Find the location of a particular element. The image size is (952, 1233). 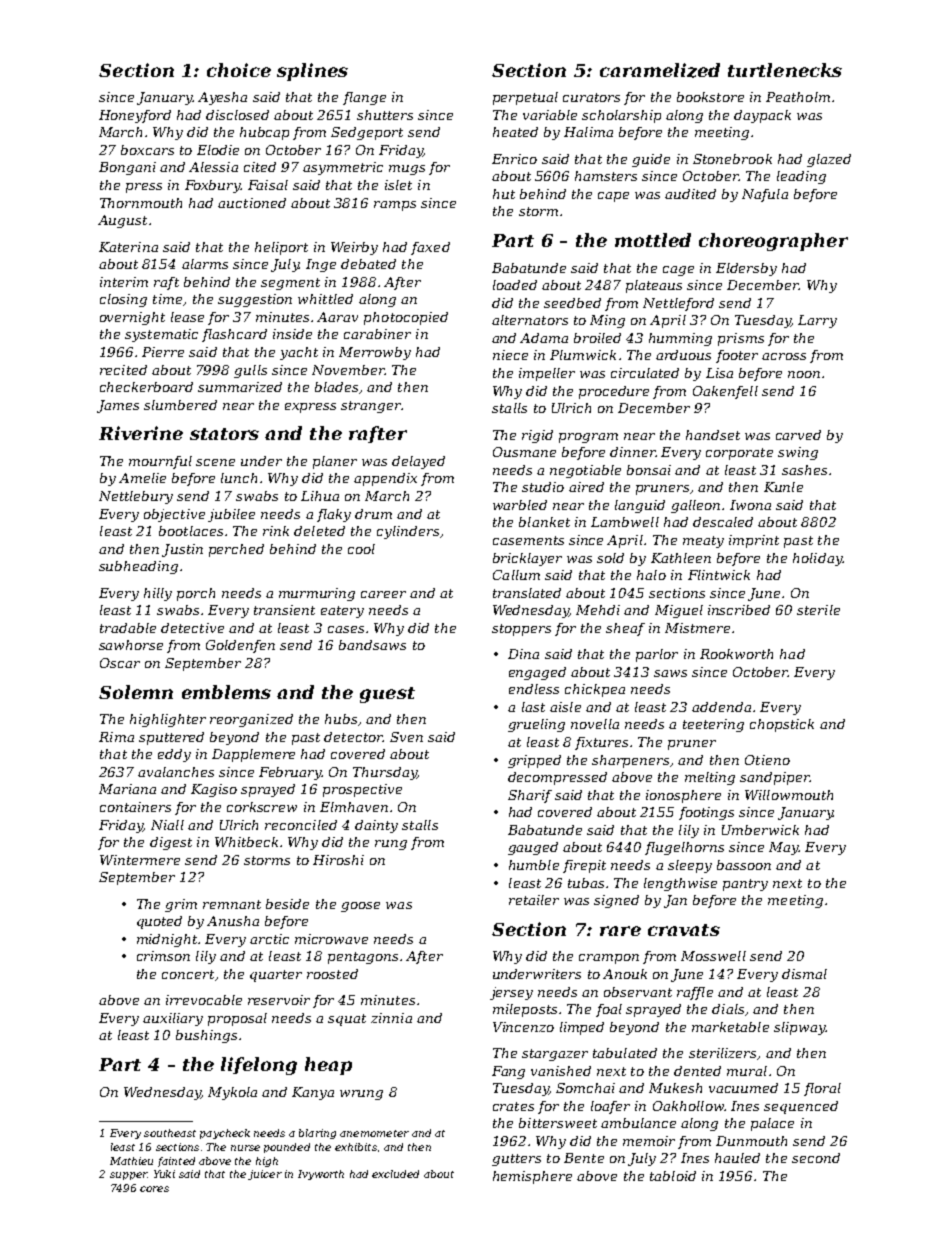

mugs is located at coordinates (407, 170).
